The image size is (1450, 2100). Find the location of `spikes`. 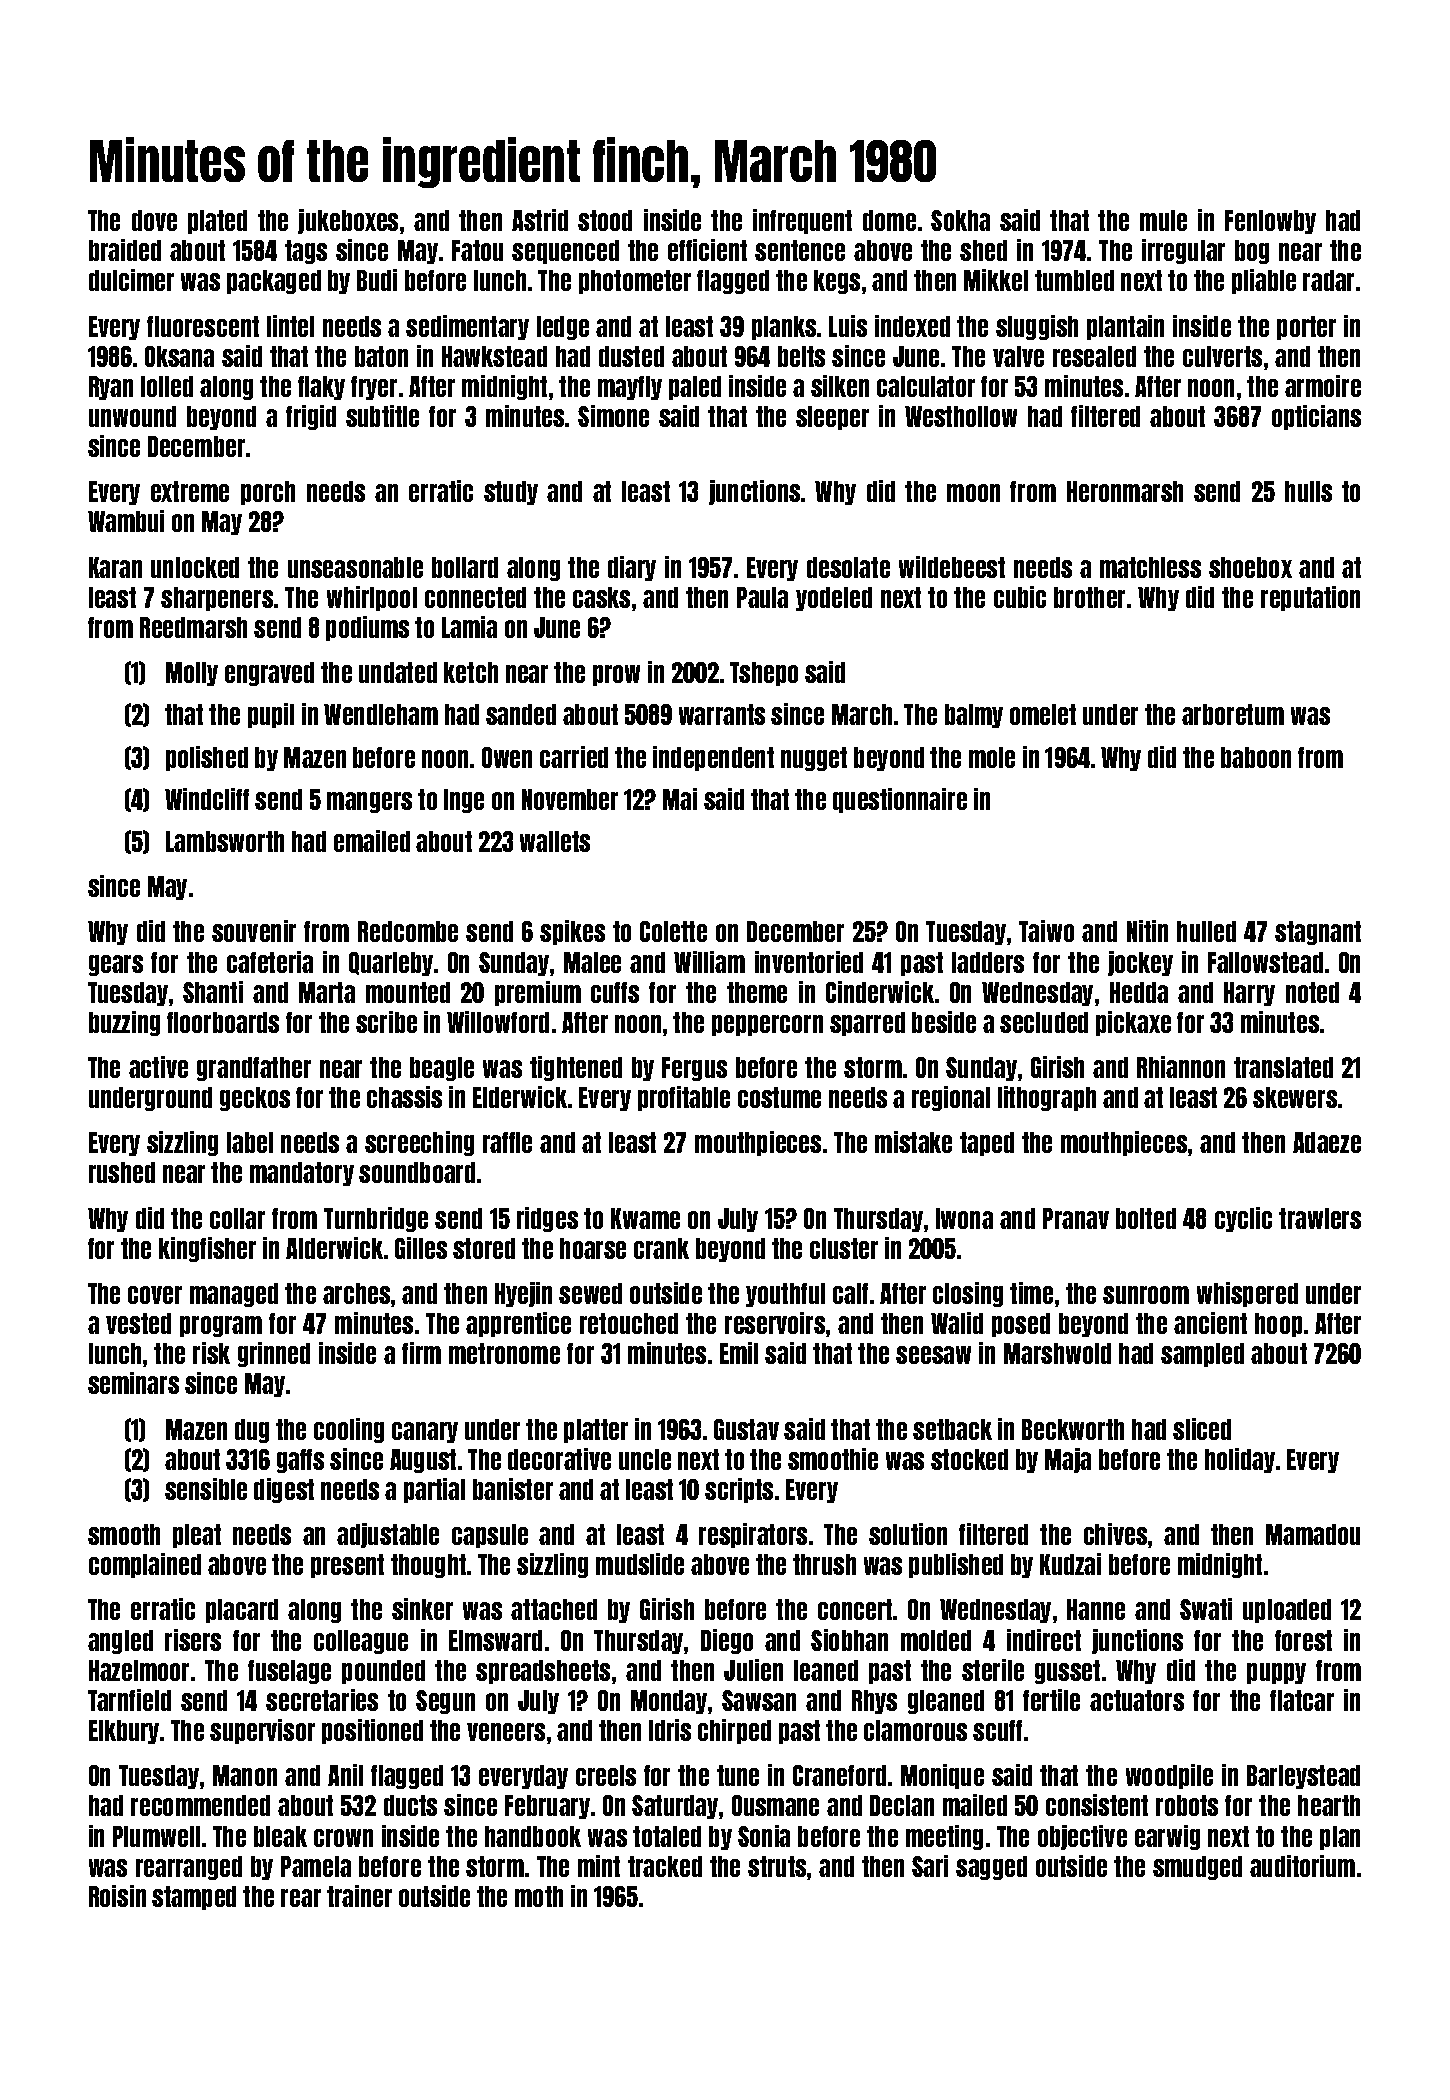

spikes is located at coordinates (572, 932).
